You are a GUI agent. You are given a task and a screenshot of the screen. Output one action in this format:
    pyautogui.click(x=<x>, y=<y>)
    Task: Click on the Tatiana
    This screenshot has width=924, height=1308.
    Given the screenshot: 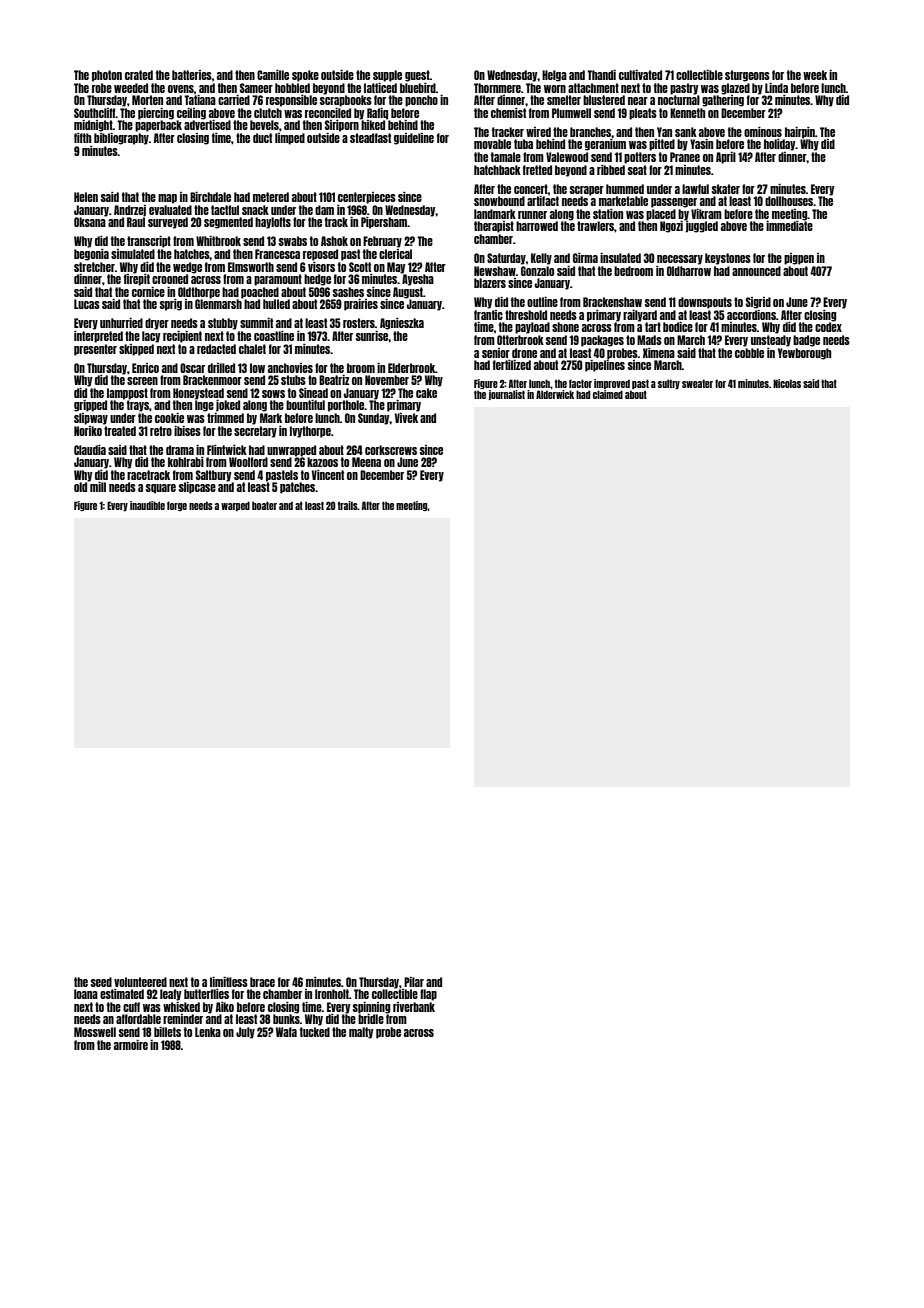 What is the action you would take?
    pyautogui.click(x=200, y=100)
